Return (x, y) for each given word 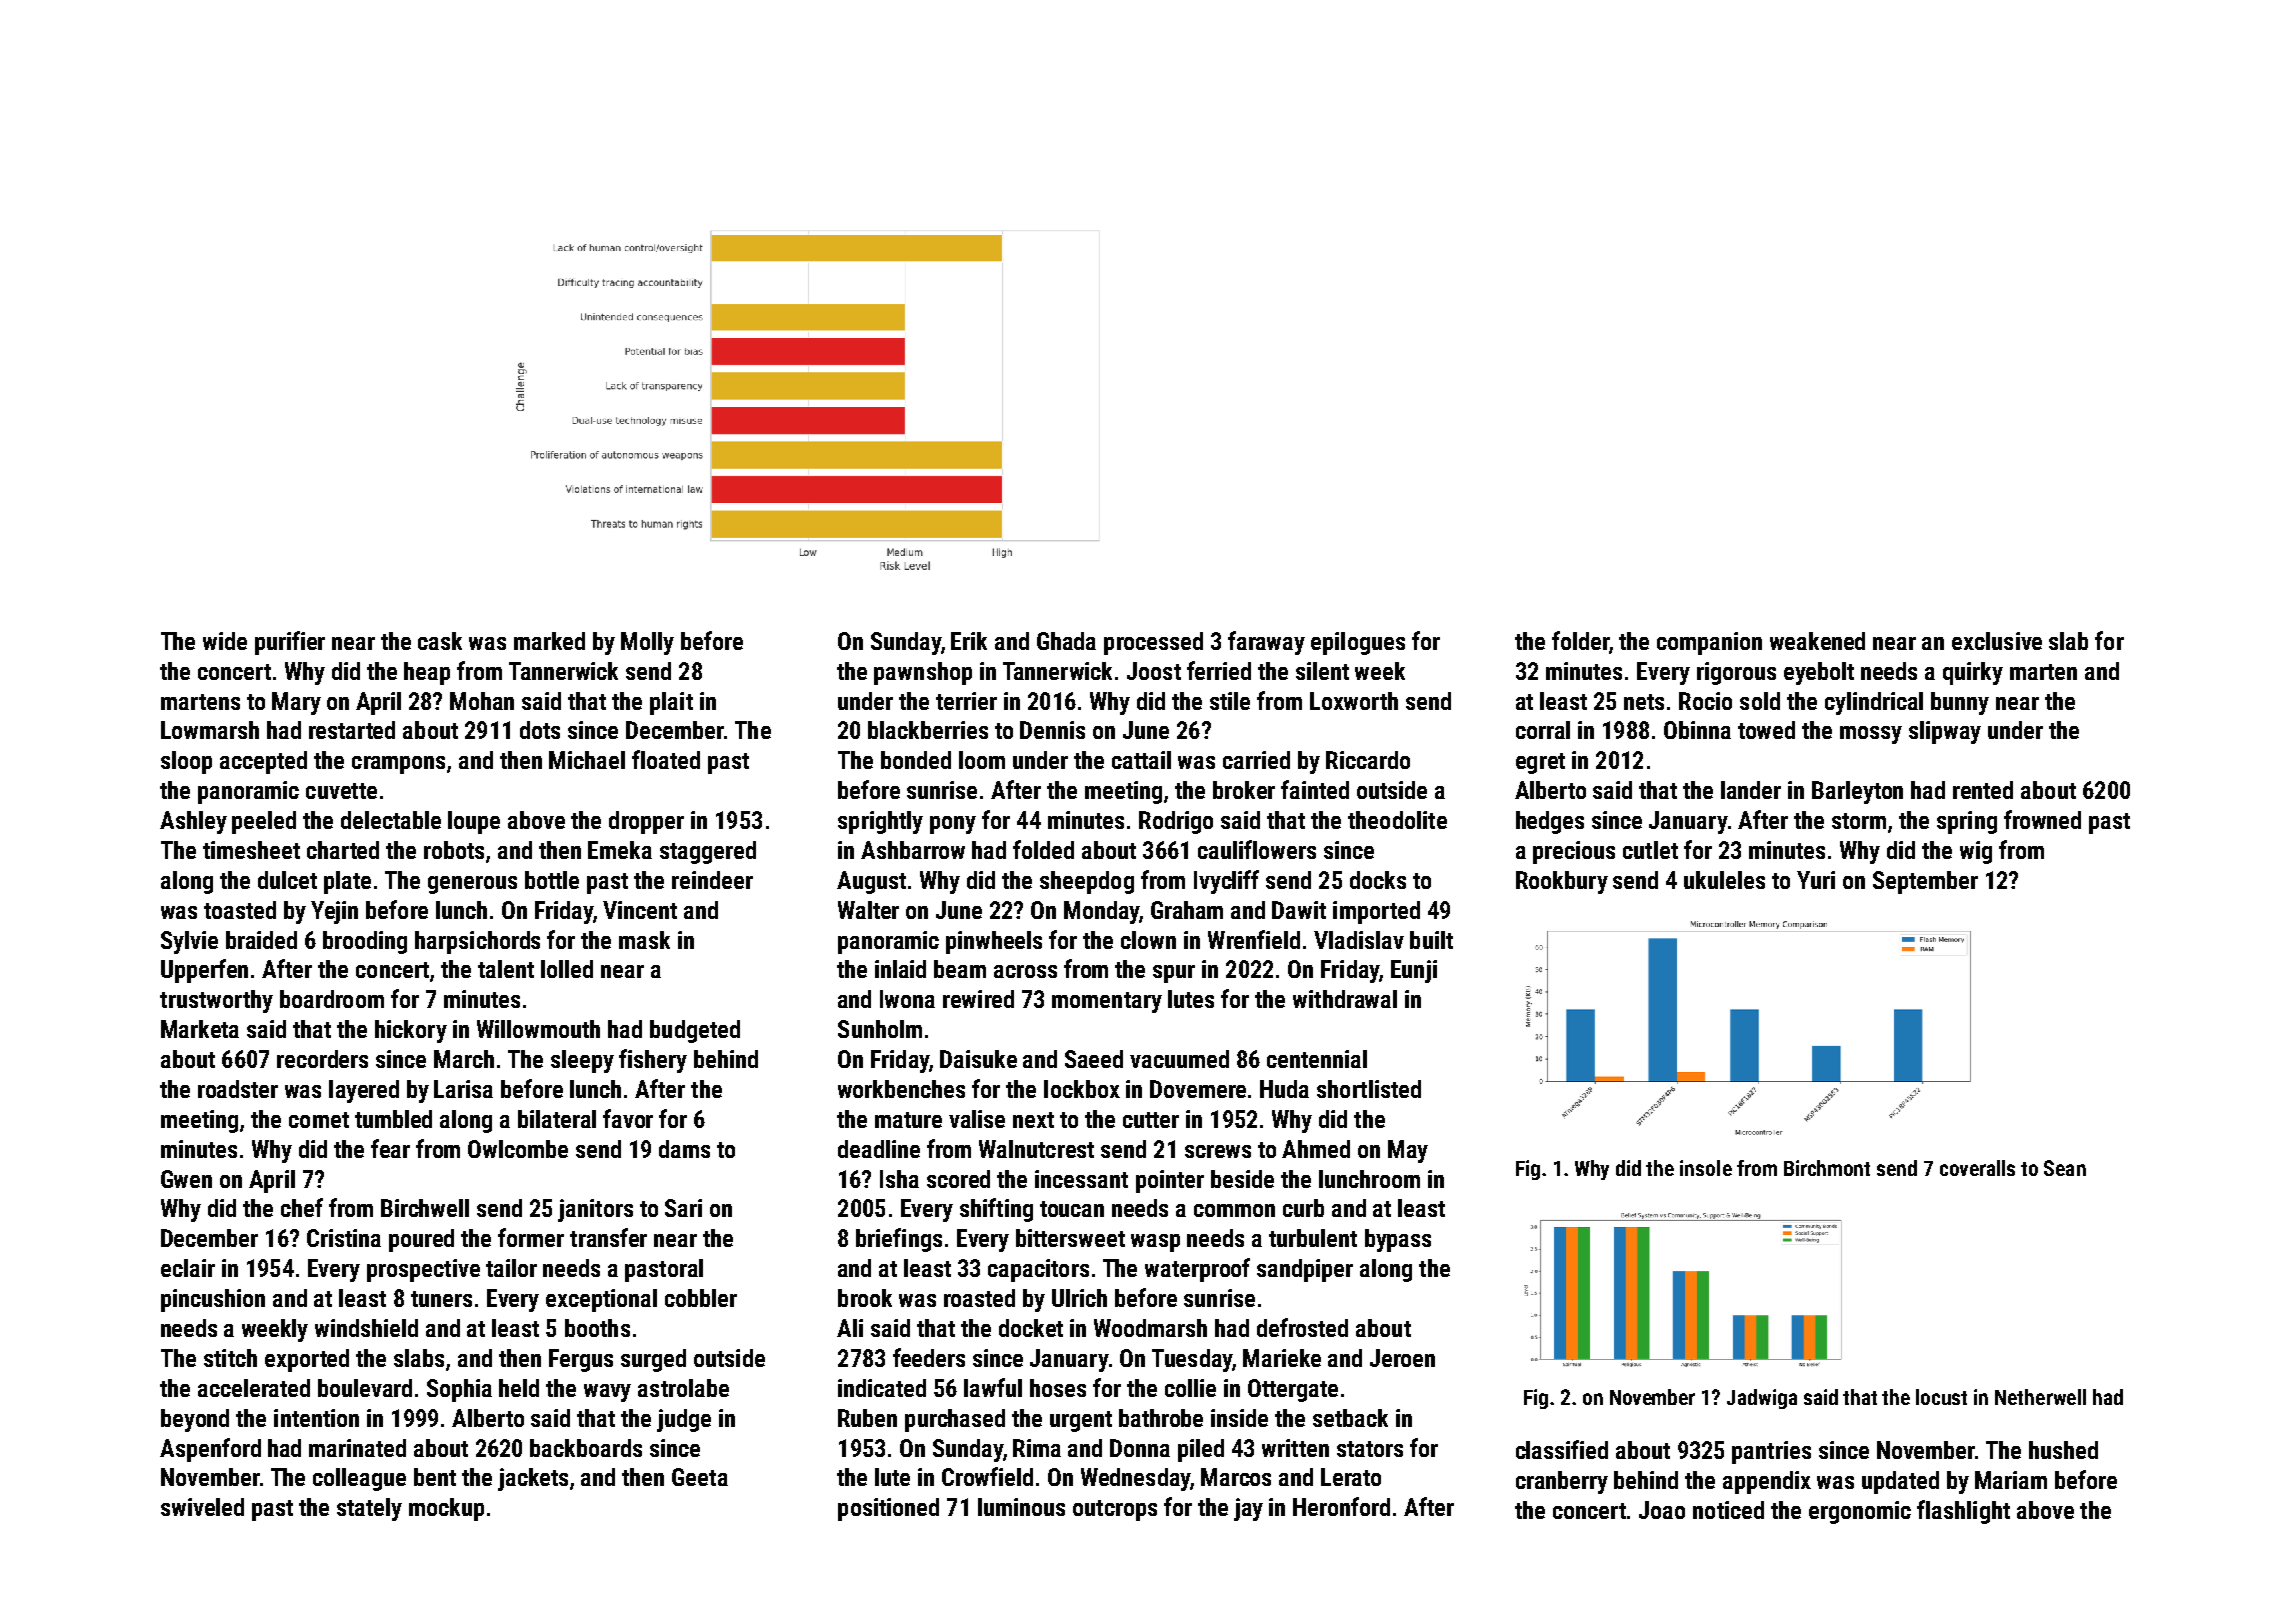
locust (1941, 1397)
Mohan (482, 701)
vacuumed (1179, 1059)
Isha (899, 1179)
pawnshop (923, 673)
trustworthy (216, 1001)
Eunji (1414, 971)
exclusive (1997, 641)
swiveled (202, 1507)
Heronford (1341, 1506)
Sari (683, 1208)
